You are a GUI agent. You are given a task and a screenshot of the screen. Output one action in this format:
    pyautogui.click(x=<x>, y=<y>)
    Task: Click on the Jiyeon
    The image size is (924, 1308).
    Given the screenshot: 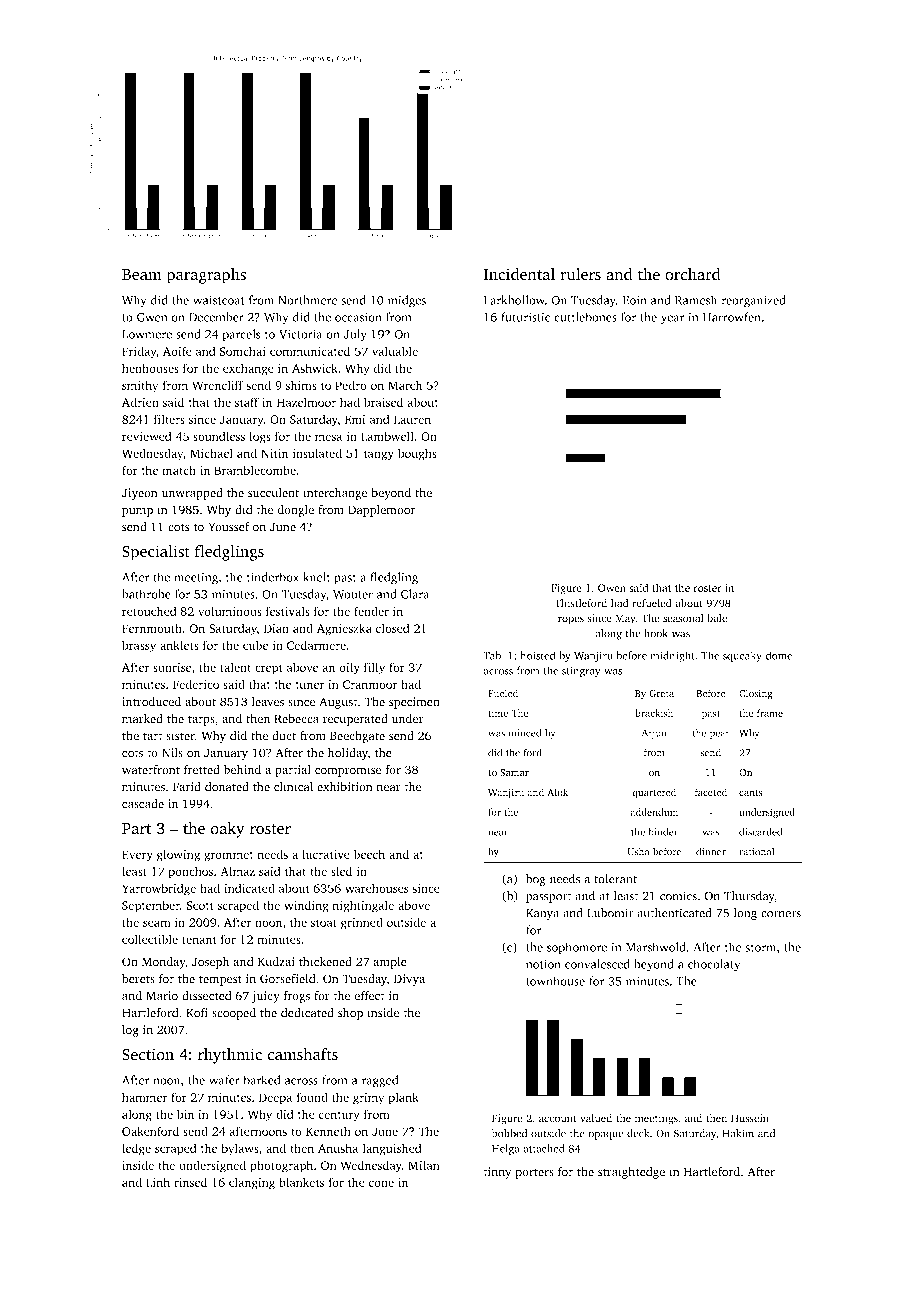 What is the action you would take?
    pyautogui.click(x=140, y=494)
